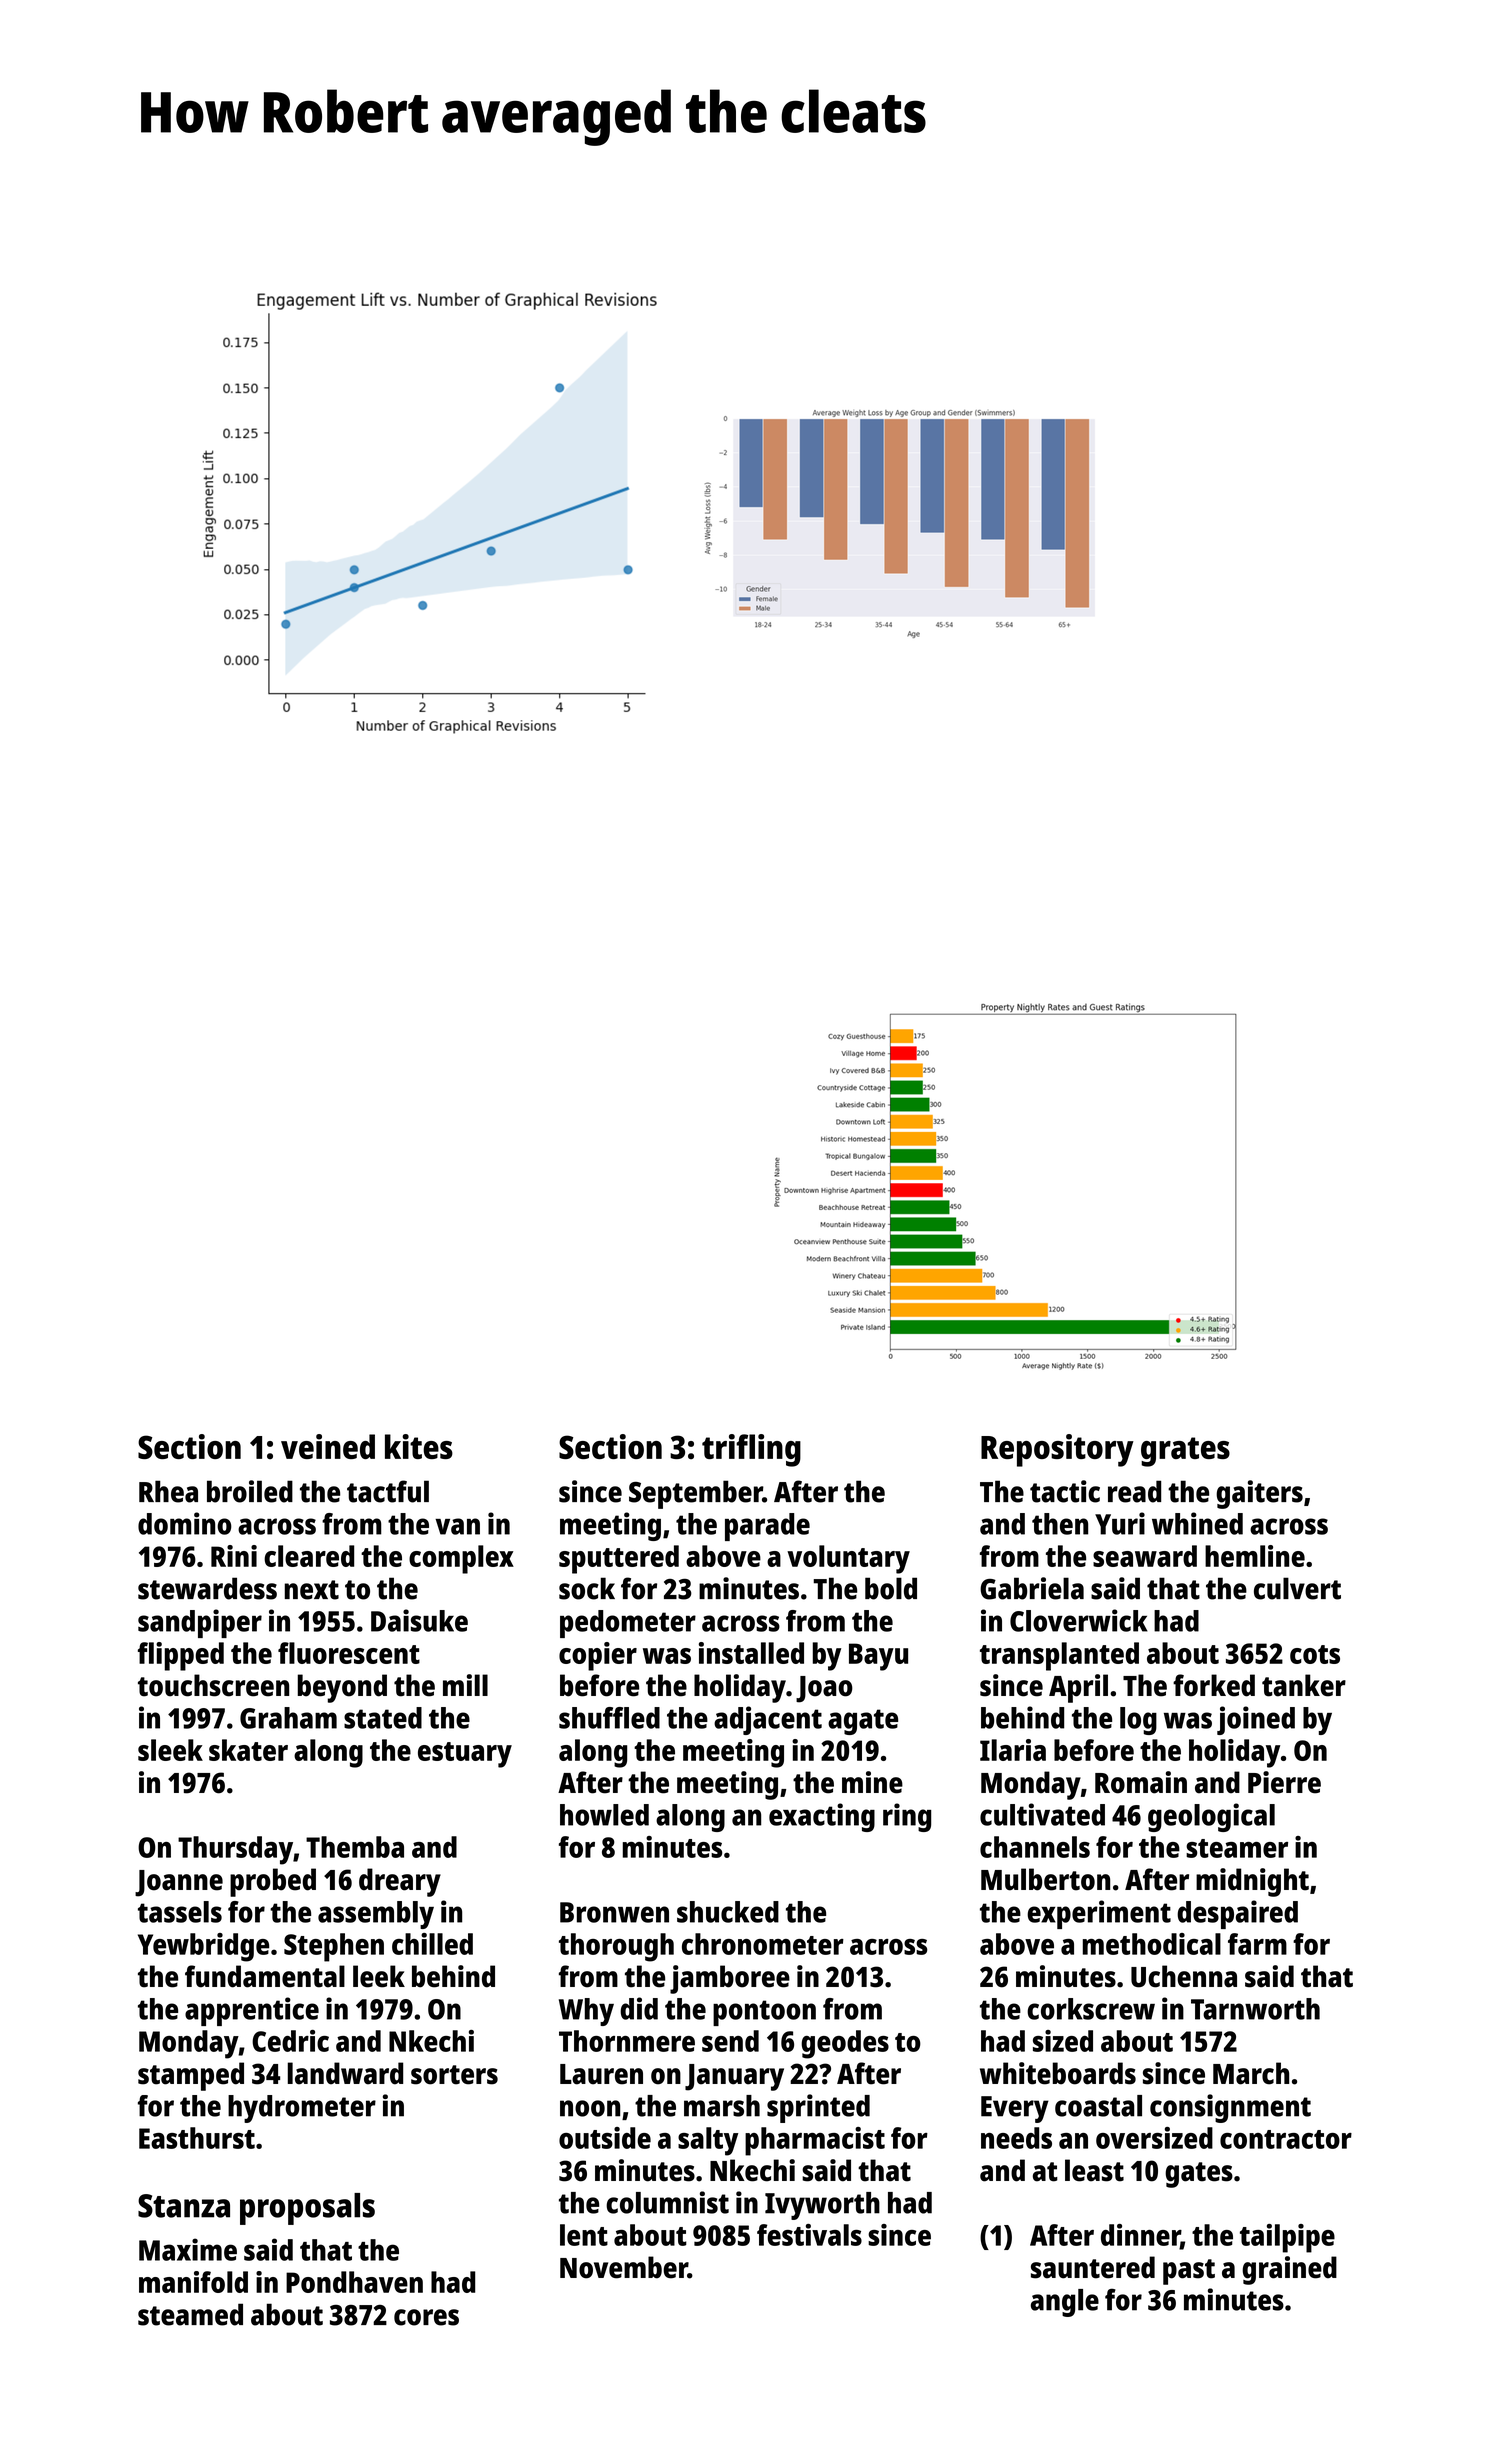 The image size is (1496, 2464). What do you see at coordinates (168, 1491) in the screenshot?
I see `Rhea` at bounding box center [168, 1491].
